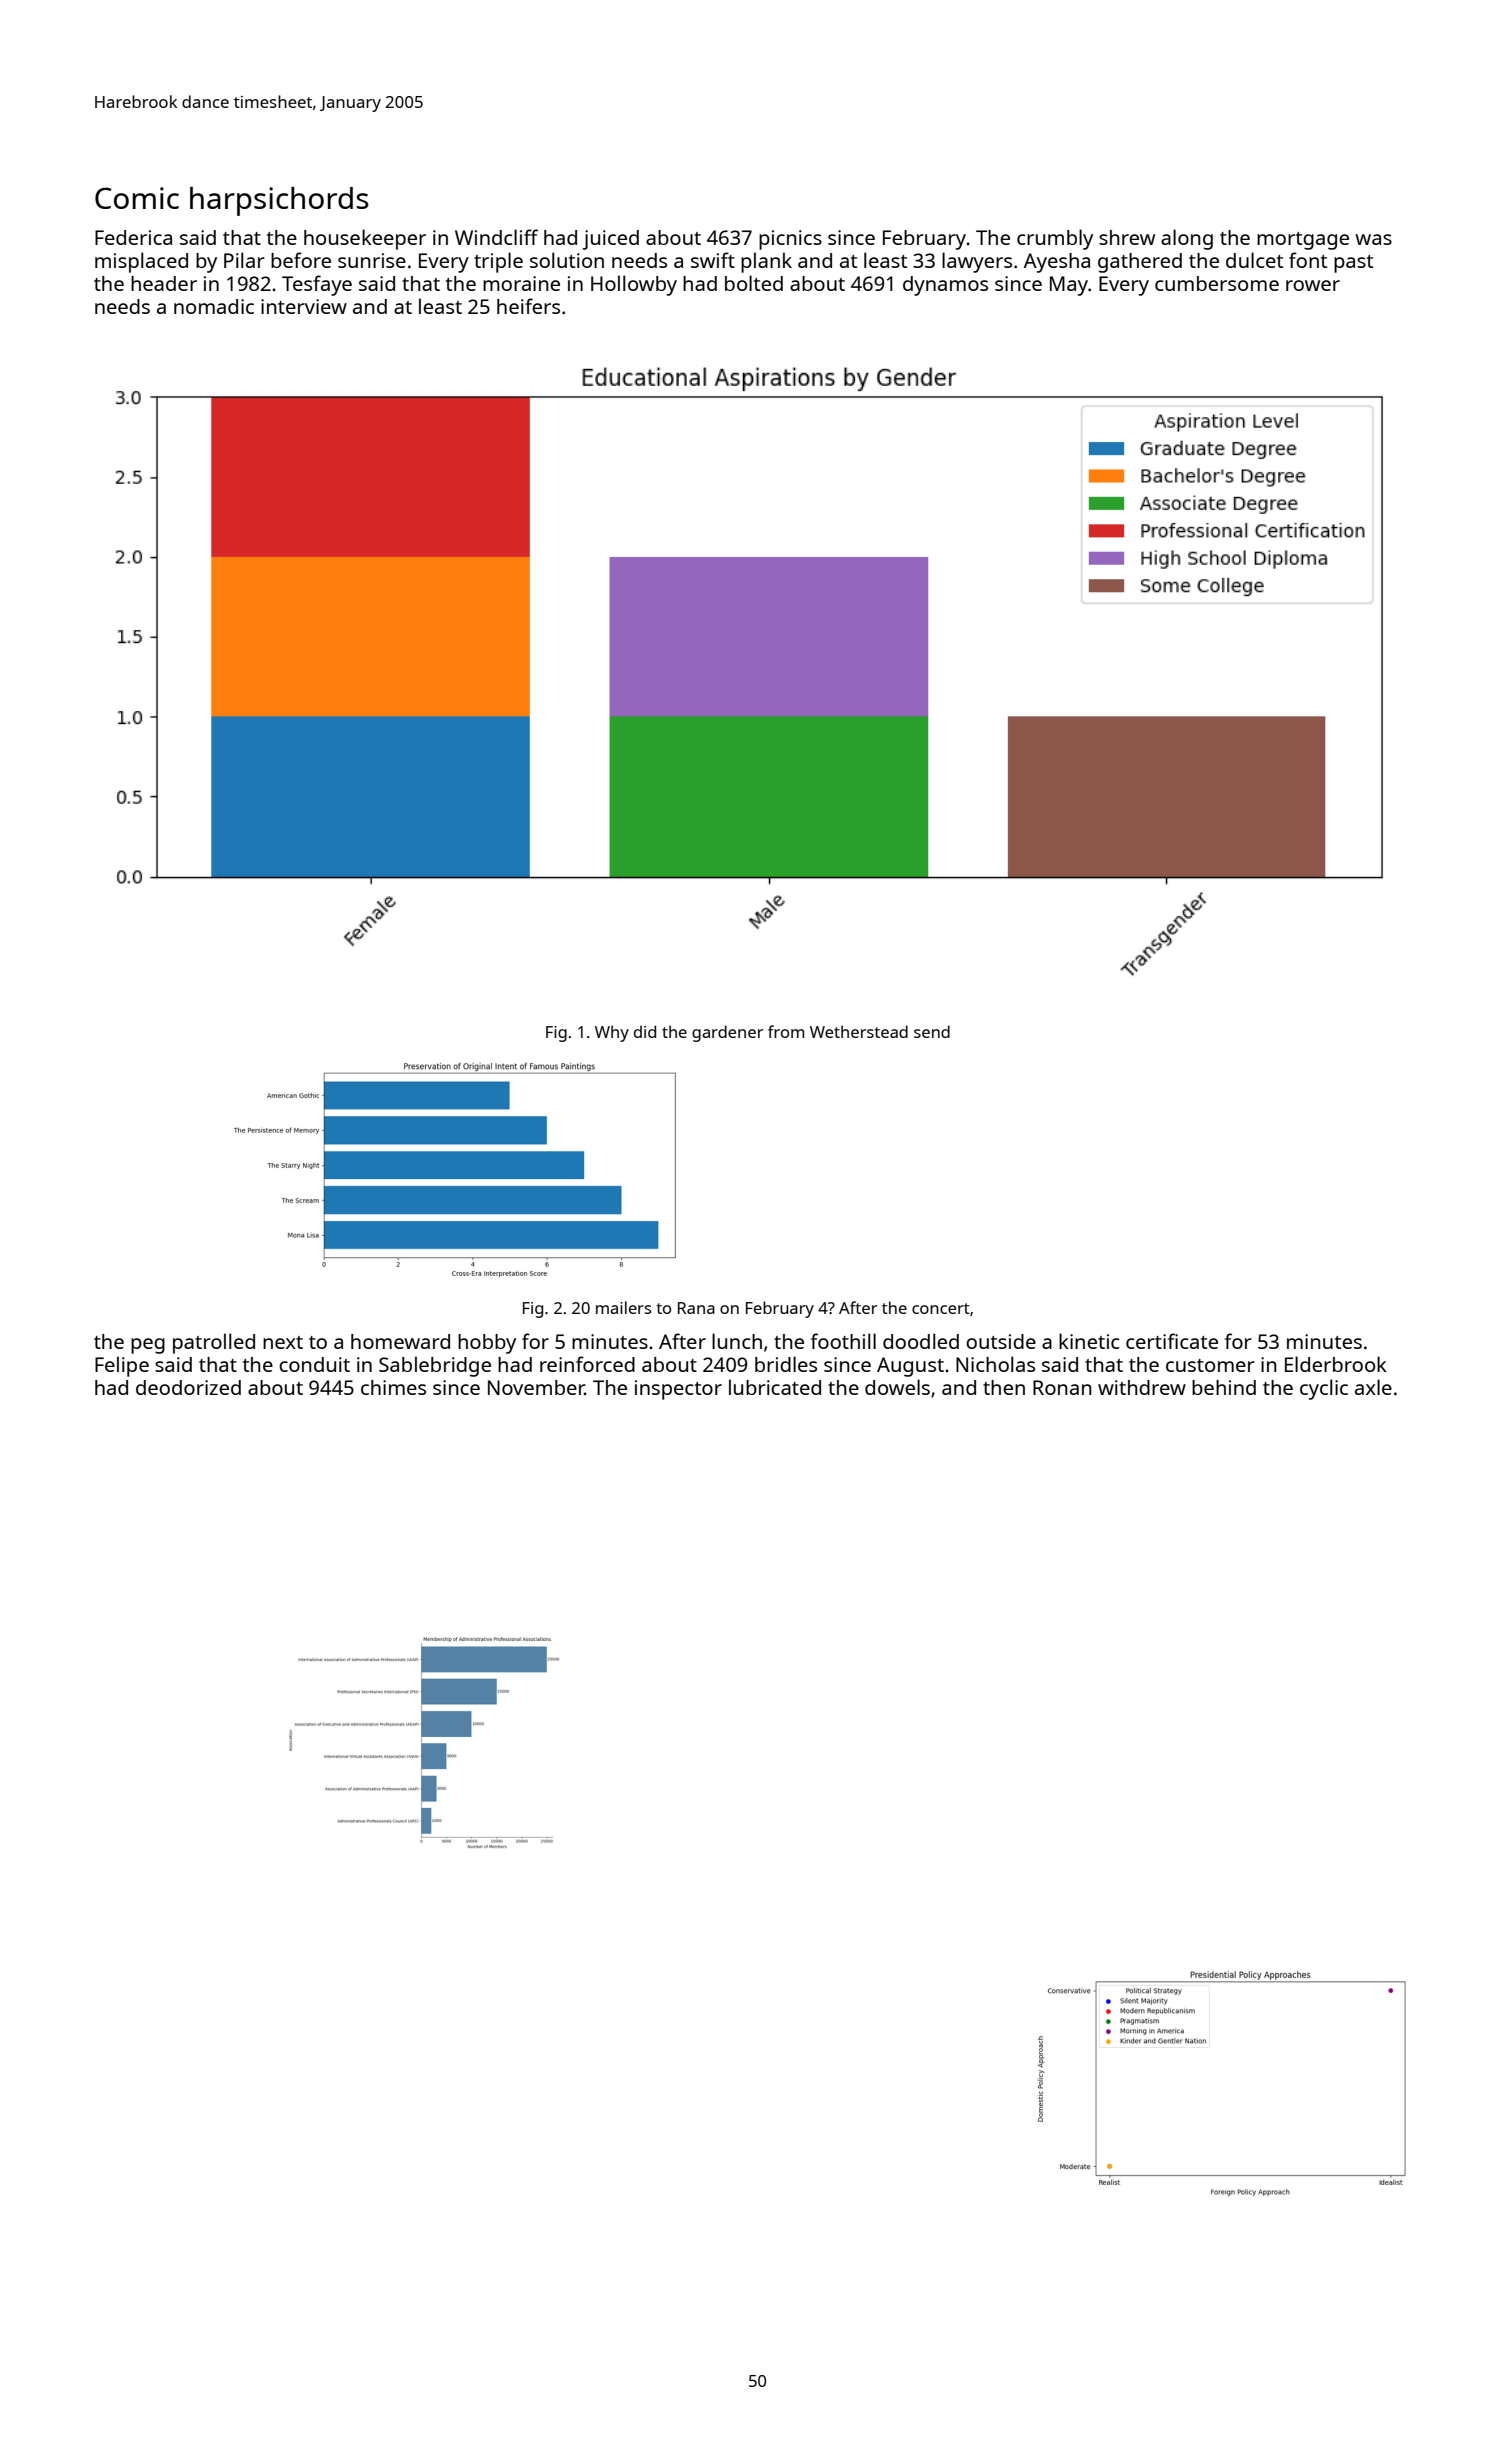 Image resolution: width=1496 pixels, height=2464 pixels. I want to click on mailers, so click(623, 1307).
